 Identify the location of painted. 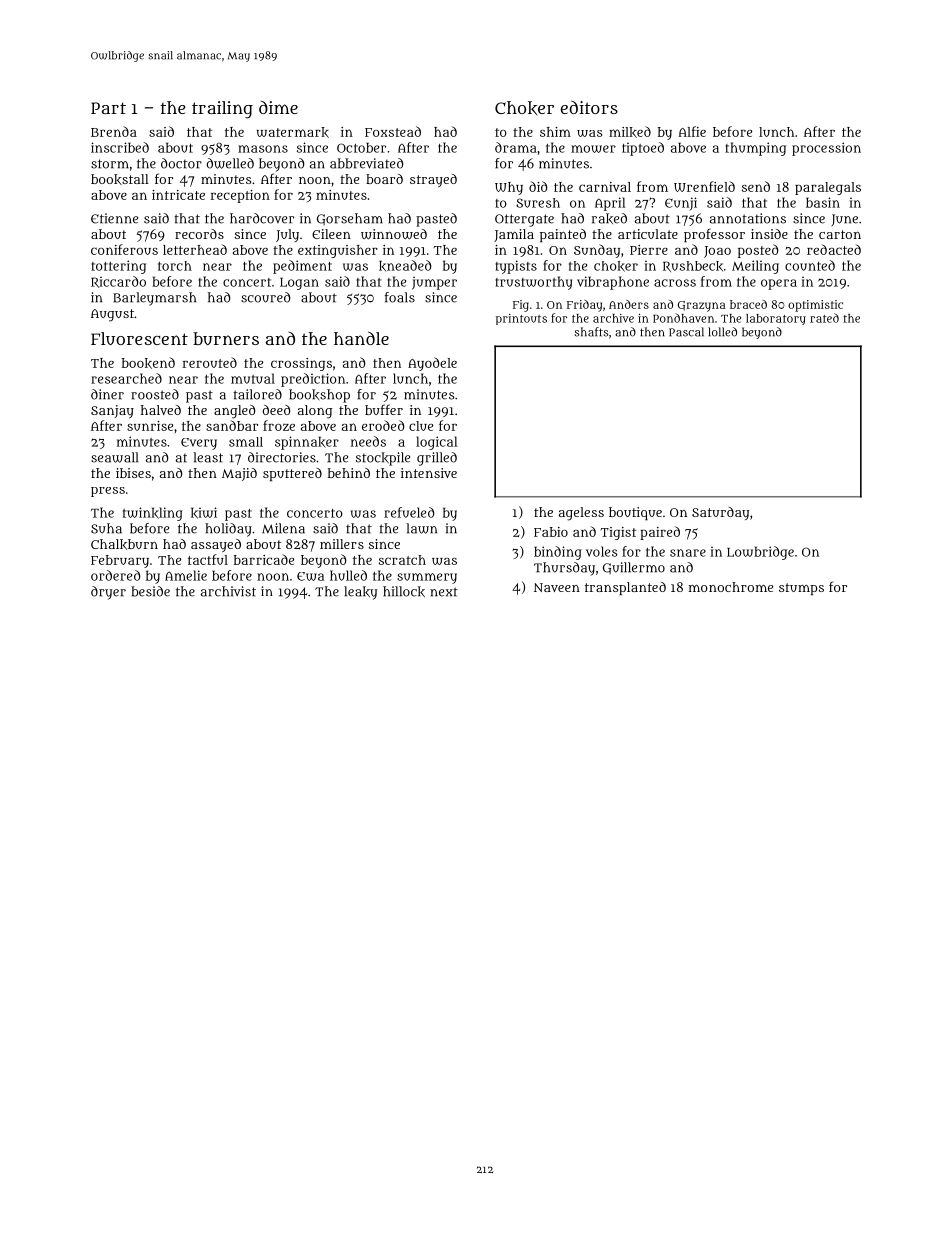
(563, 235).
